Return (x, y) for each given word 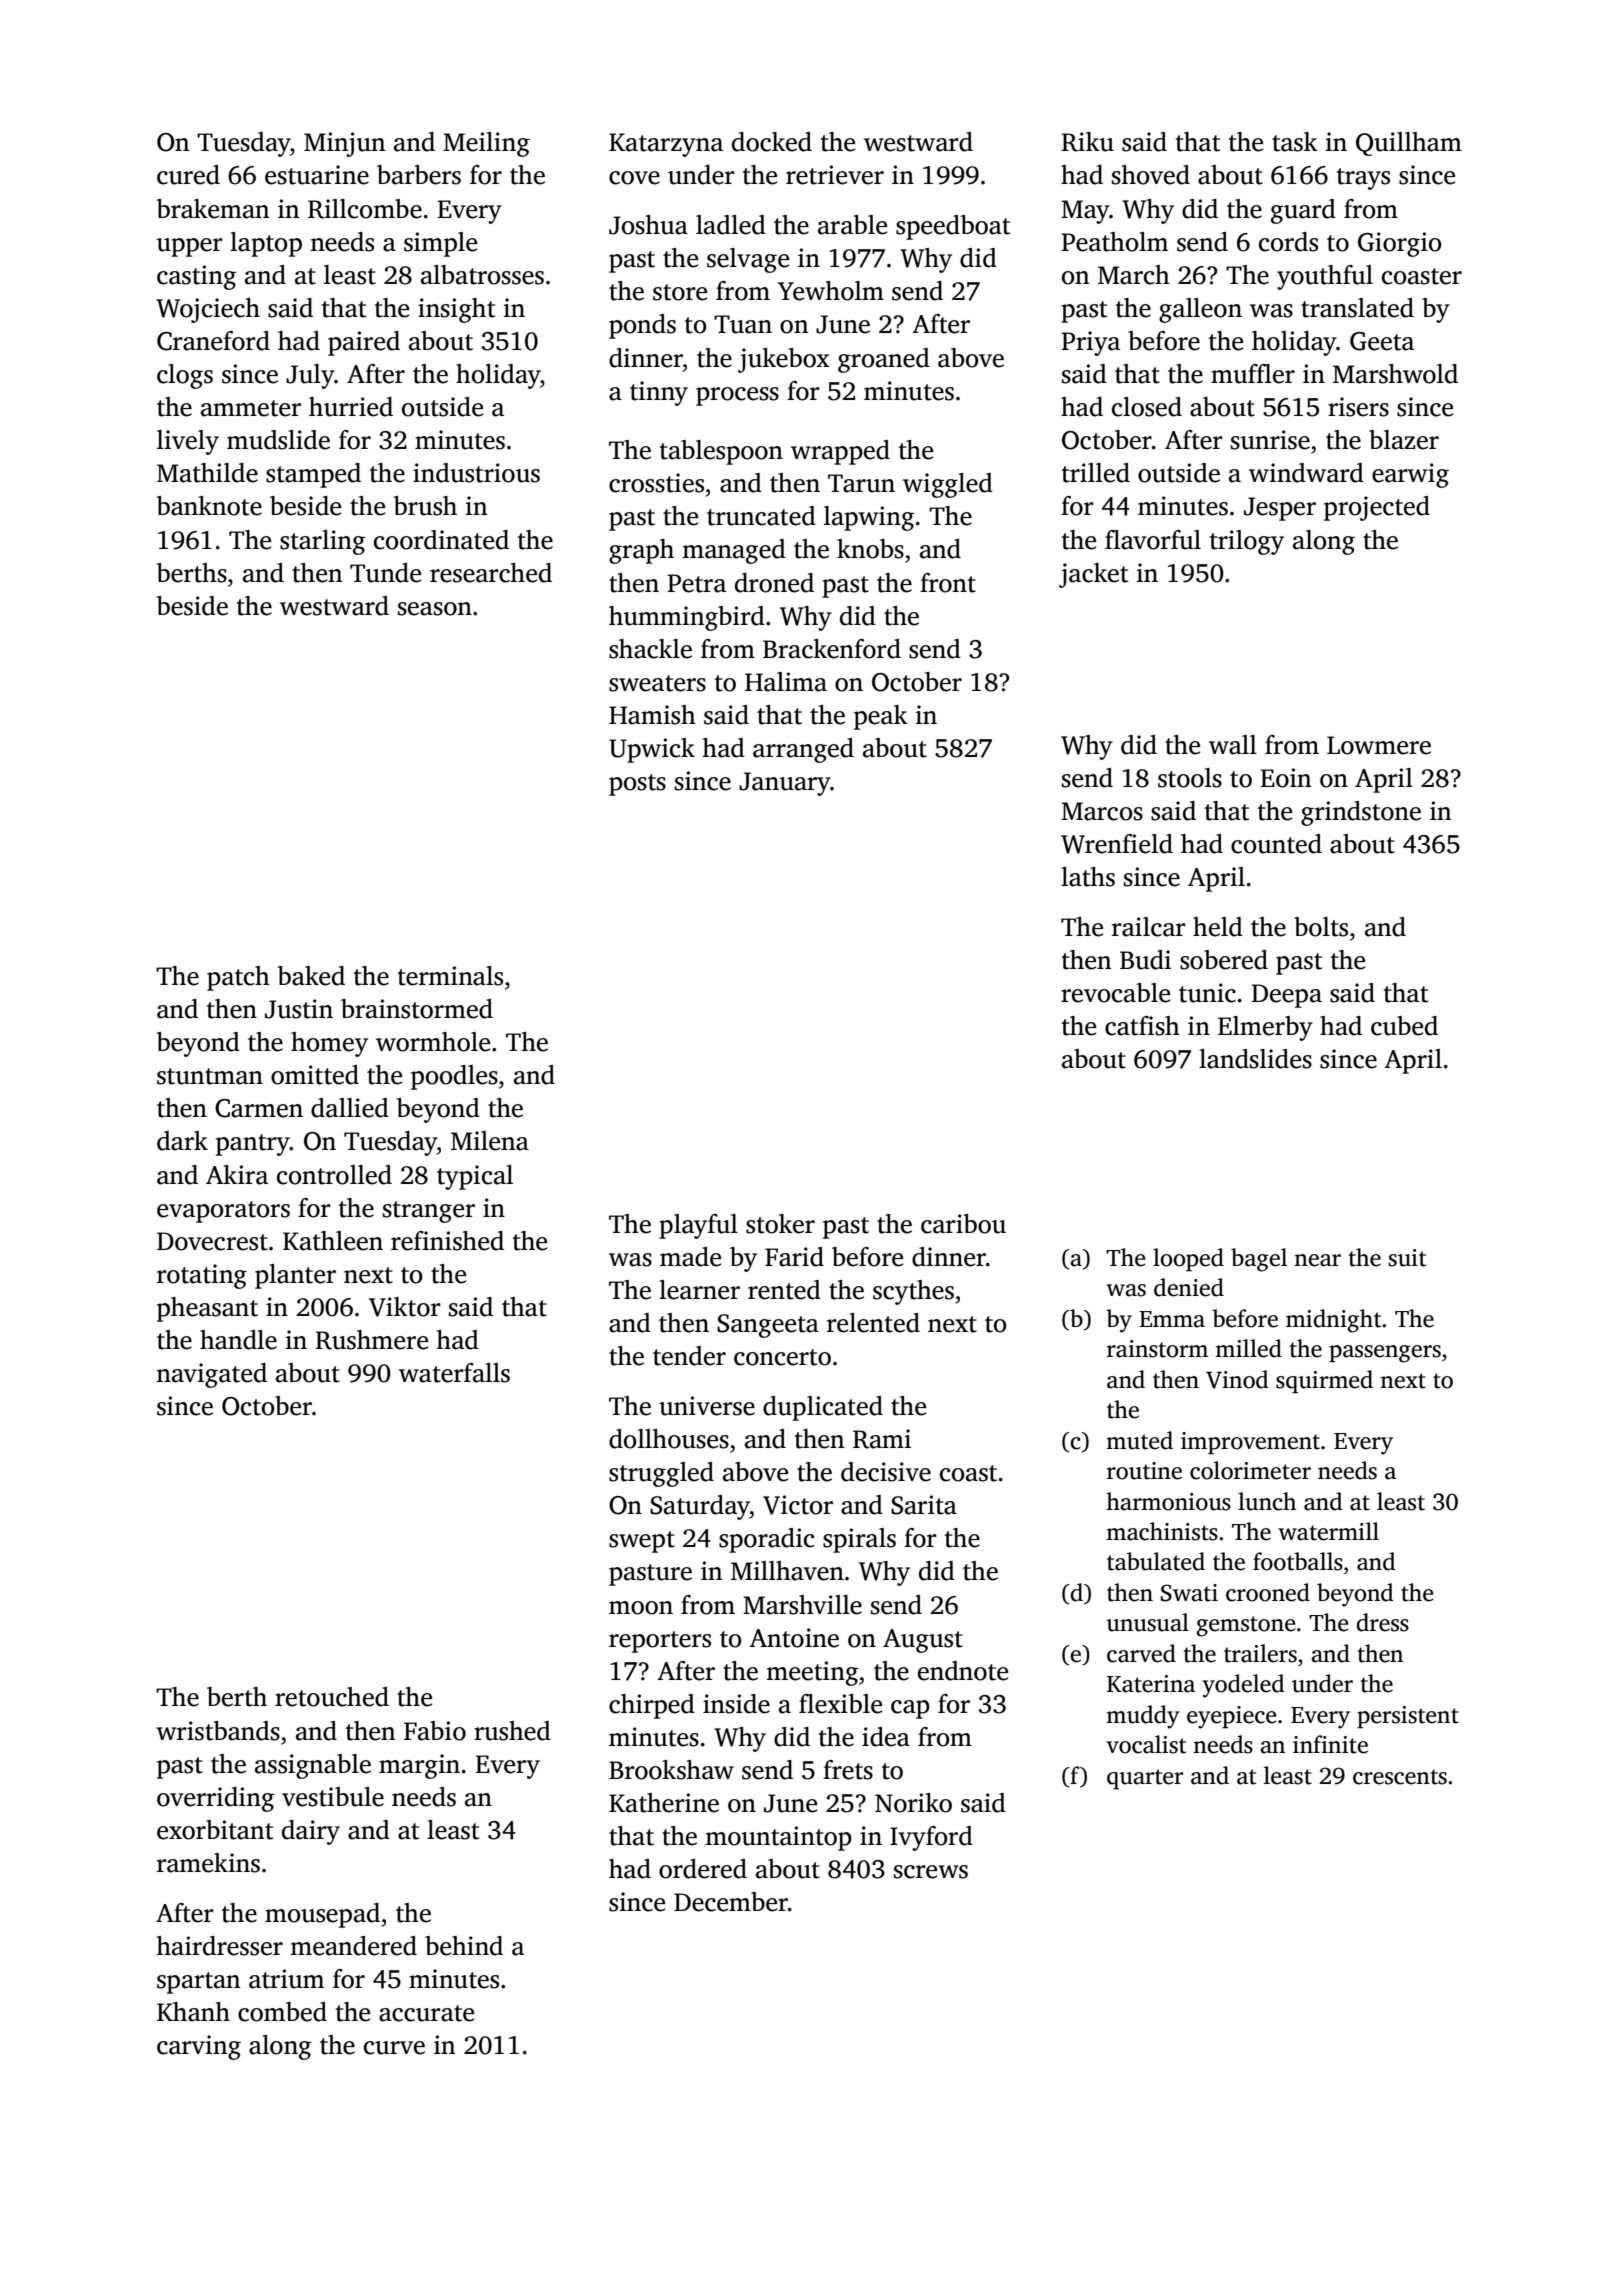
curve (394, 2048)
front (948, 583)
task (1295, 142)
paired (364, 343)
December (731, 1902)
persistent (1408, 1717)
